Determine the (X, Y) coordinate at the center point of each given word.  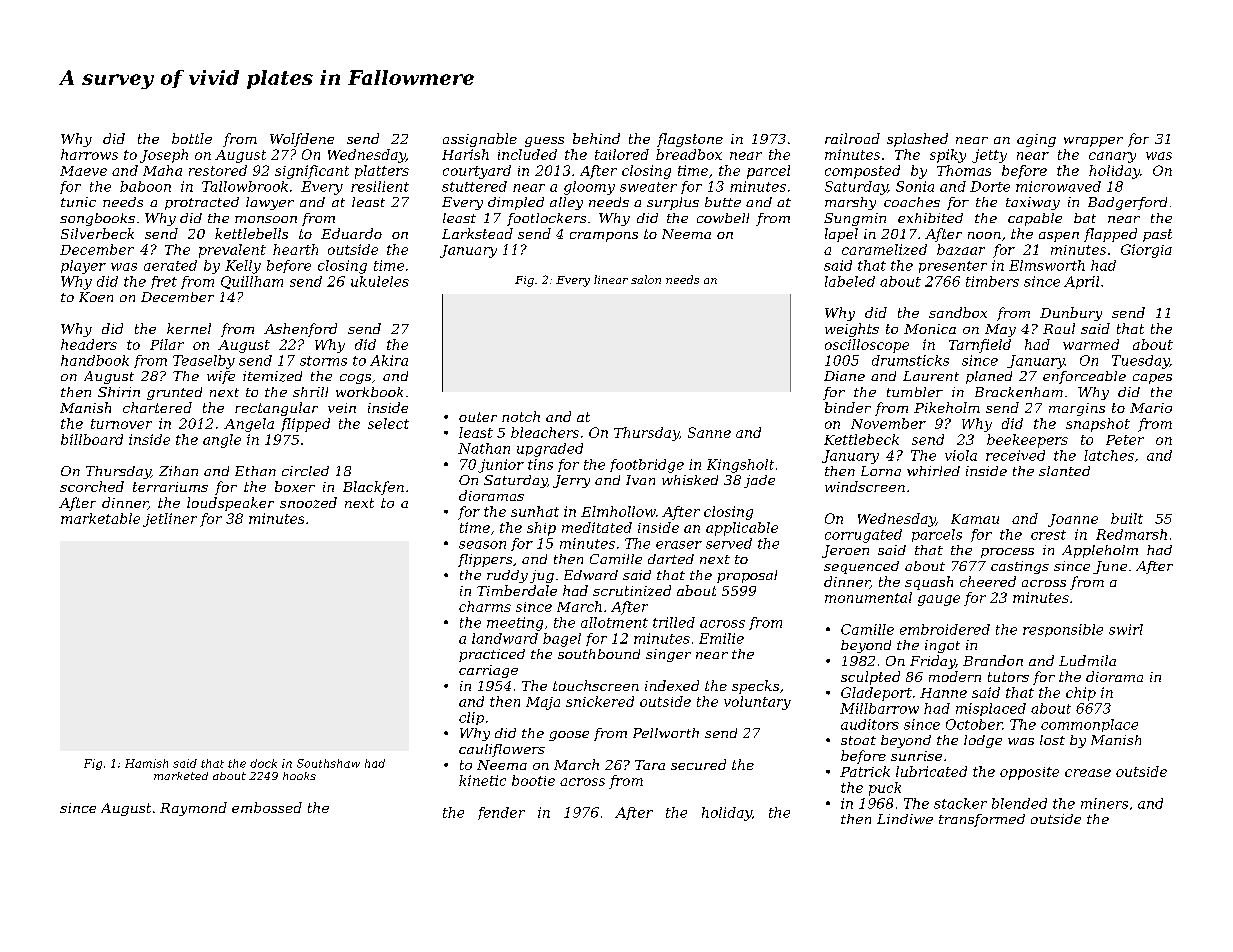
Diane (844, 376)
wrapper (1093, 142)
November (888, 423)
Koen (96, 297)
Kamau (975, 519)
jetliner (170, 520)
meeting (515, 624)
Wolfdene (302, 140)
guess (544, 142)
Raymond (193, 809)
